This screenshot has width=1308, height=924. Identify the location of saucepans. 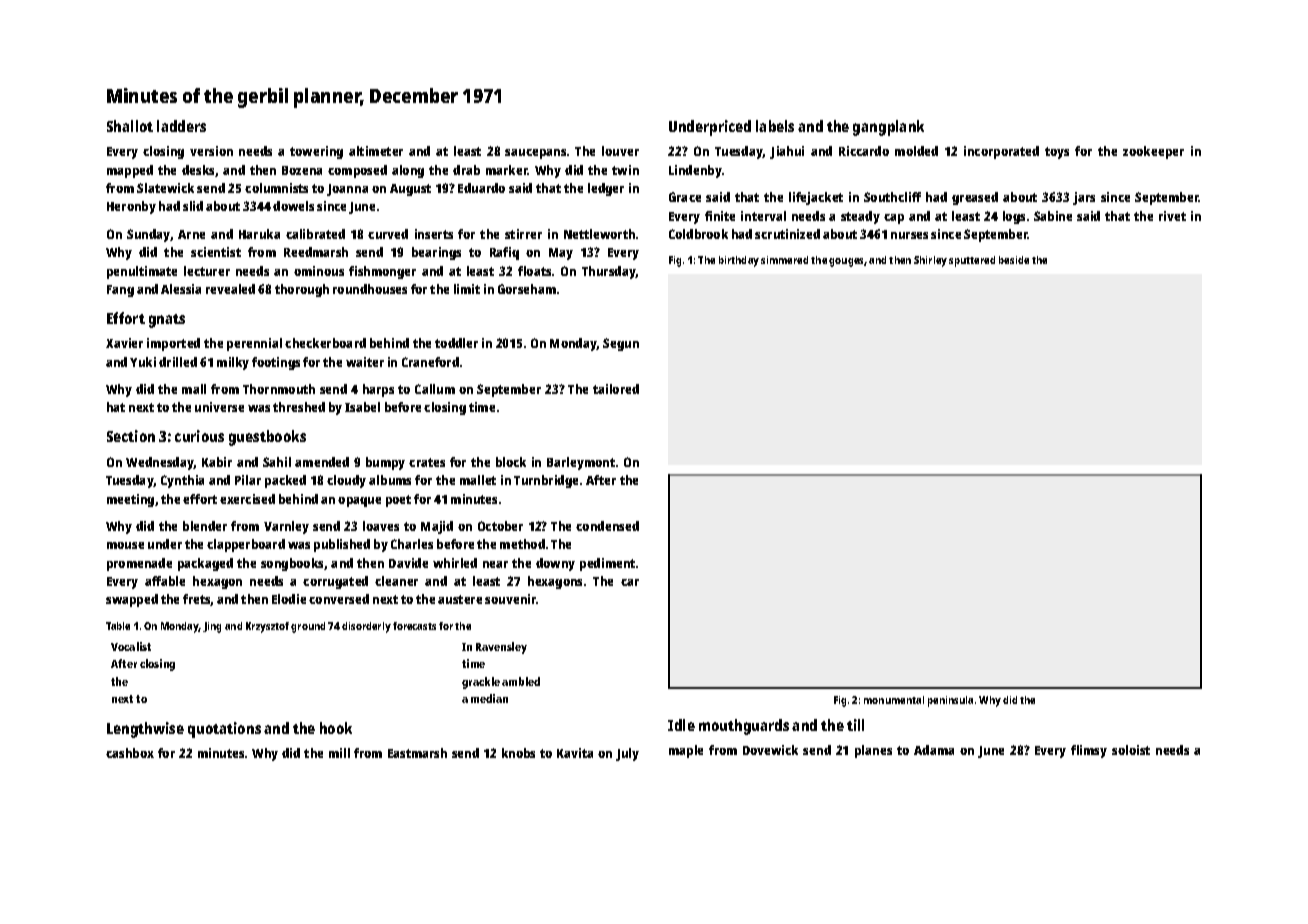
(535, 154).
